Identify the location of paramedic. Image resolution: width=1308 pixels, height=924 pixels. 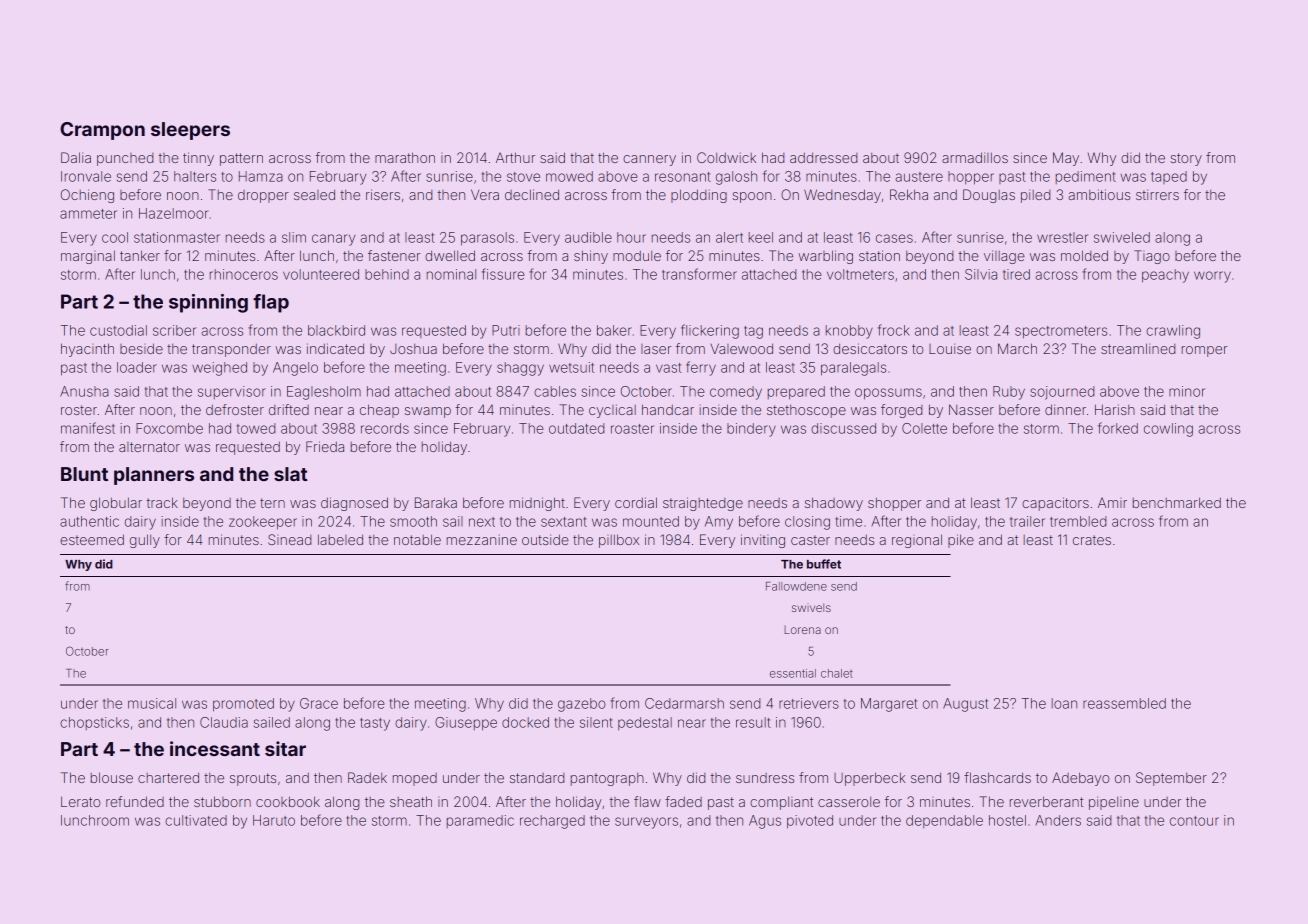
(480, 821).
